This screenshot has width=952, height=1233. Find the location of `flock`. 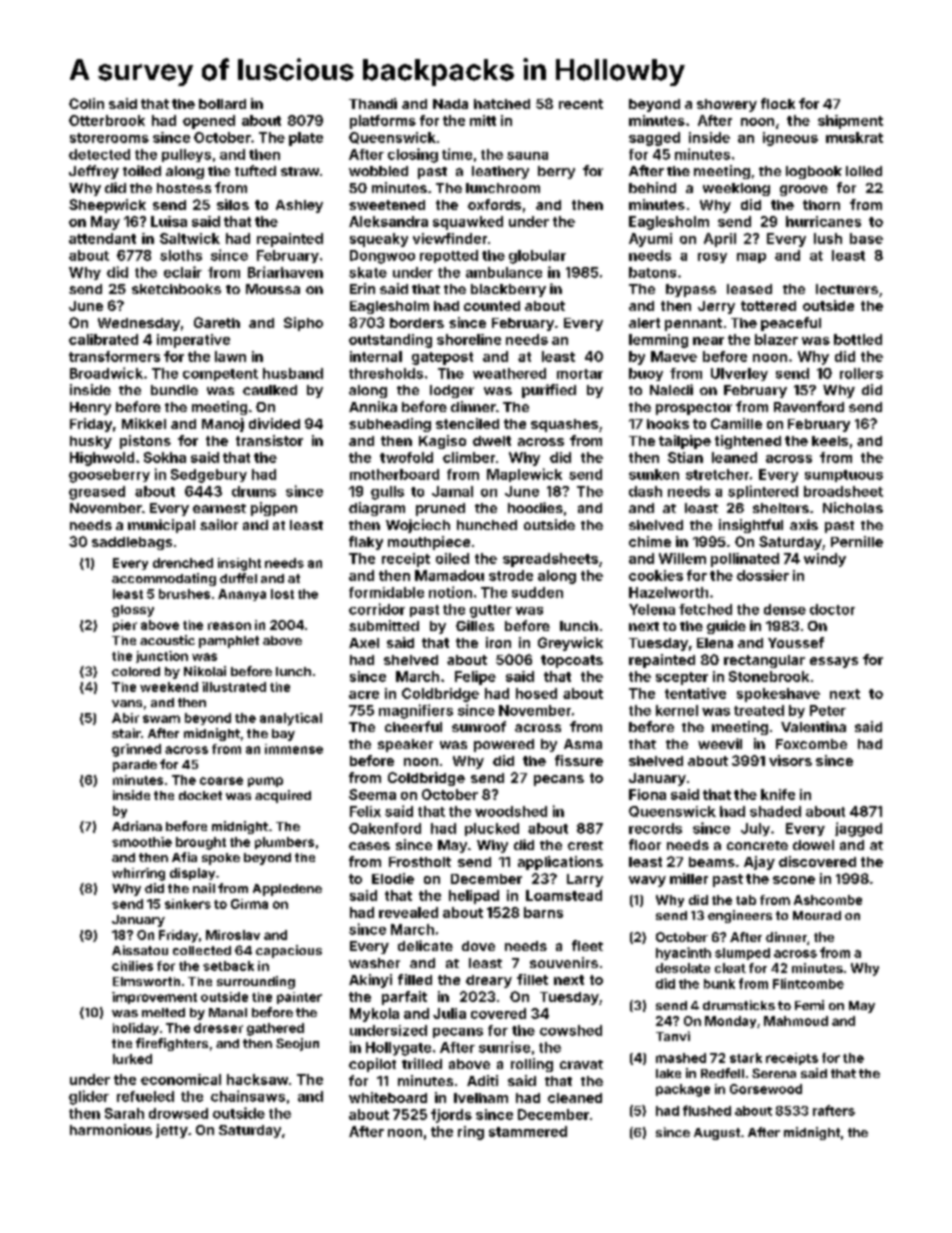

flock is located at coordinates (778, 103).
